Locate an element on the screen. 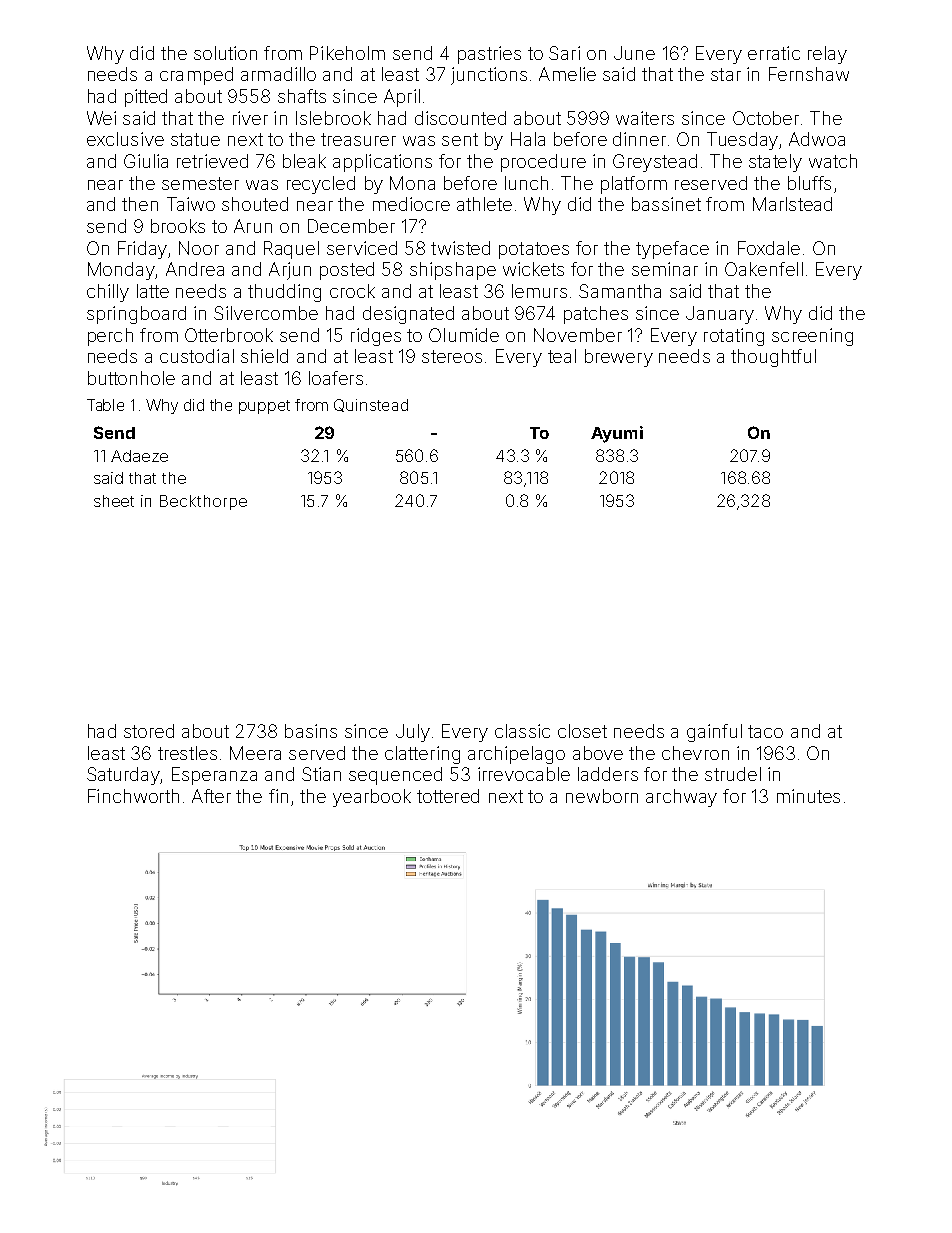 The image size is (952, 1233). Arun is located at coordinates (253, 226).
